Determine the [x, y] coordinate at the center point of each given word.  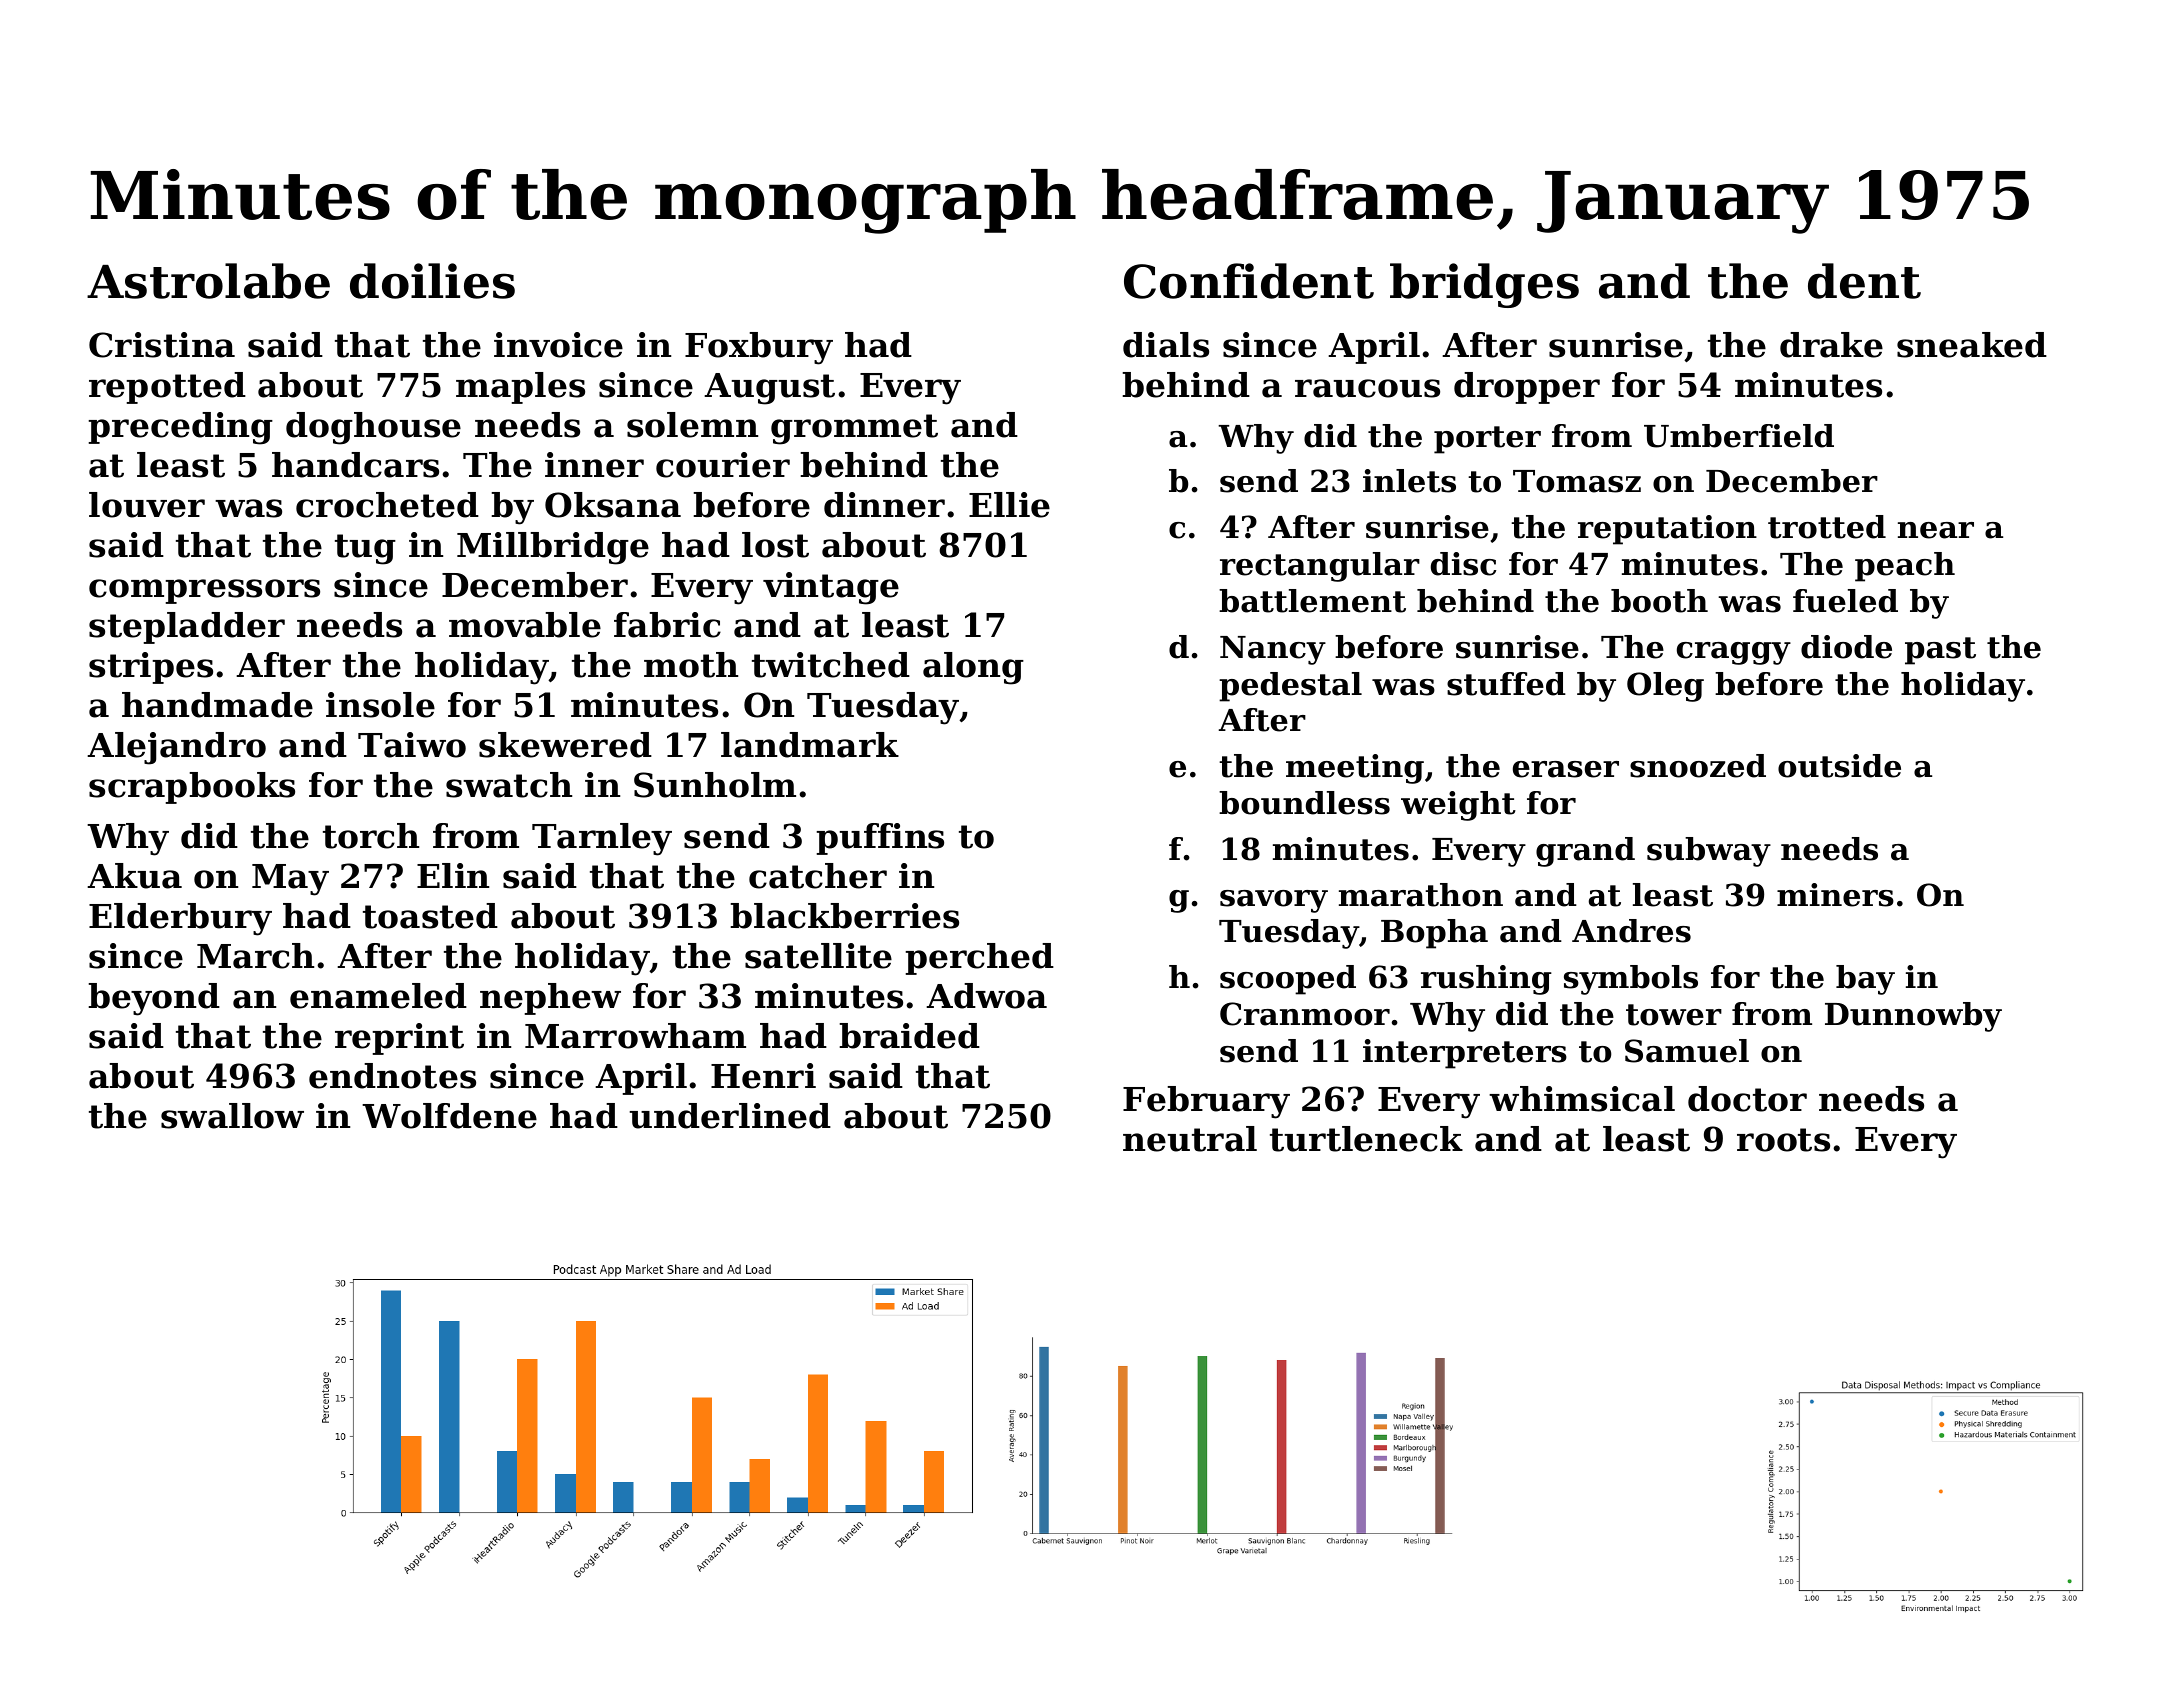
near [1936, 530]
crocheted [387, 505]
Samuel [1687, 1051]
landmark [810, 745]
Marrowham [635, 1036]
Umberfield [1739, 436]
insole [380, 705]
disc [1463, 564]
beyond [154, 999]
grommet [854, 429]
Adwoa [986, 996]
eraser [1566, 769]
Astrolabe [208, 281]
